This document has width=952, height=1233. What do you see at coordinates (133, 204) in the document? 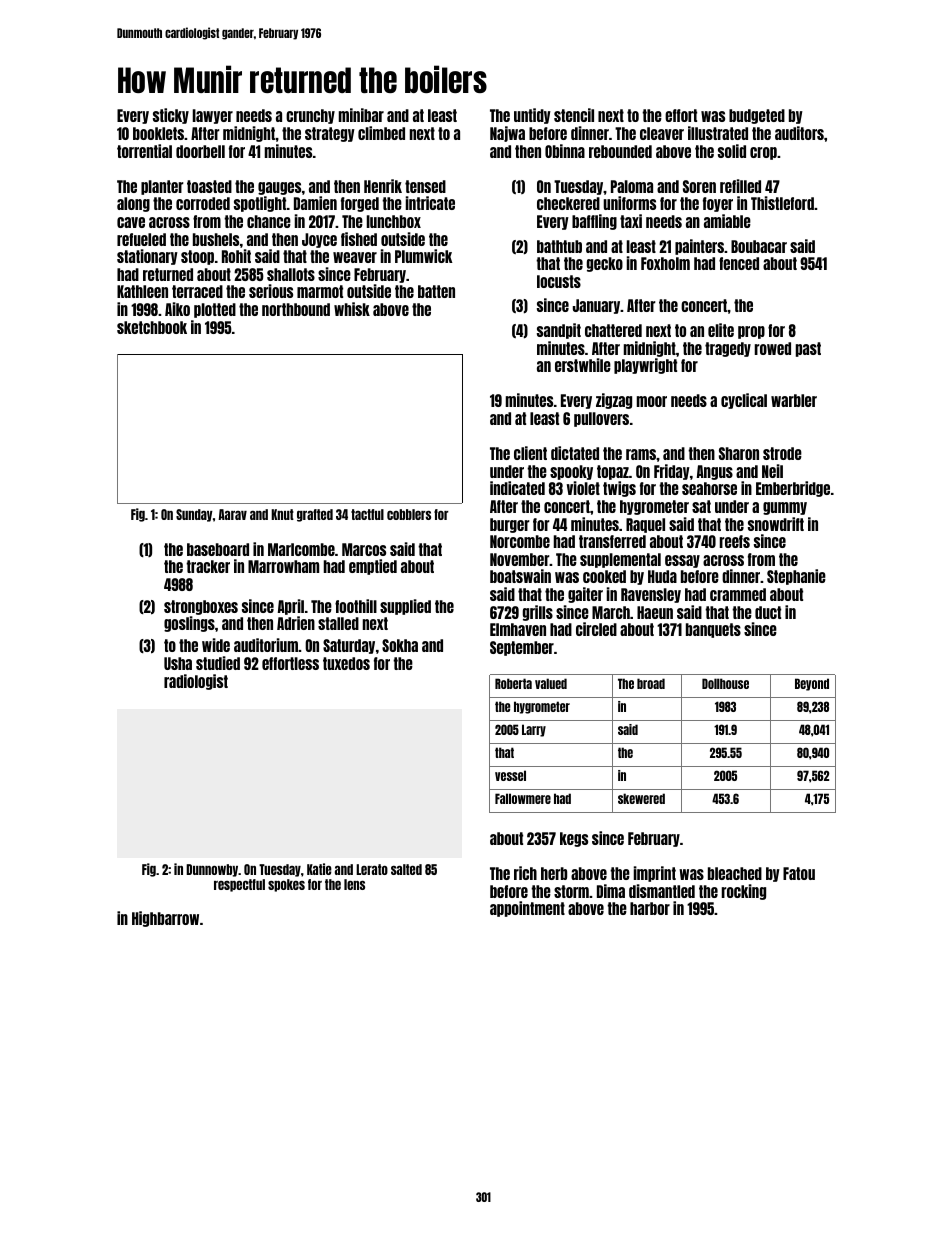
I see `along` at bounding box center [133, 204].
